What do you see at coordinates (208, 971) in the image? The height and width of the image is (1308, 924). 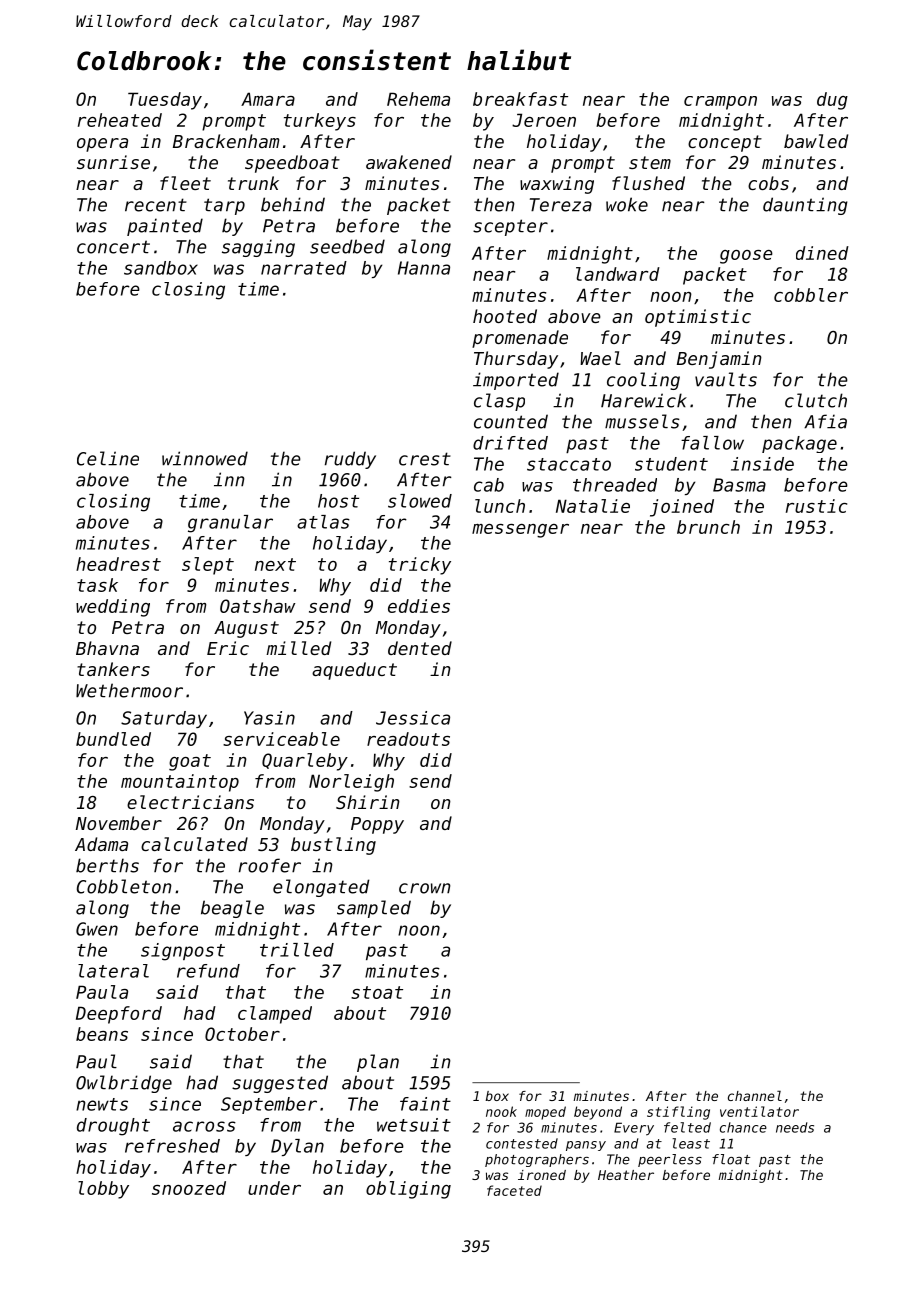 I see `refund` at bounding box center [208, 971].
